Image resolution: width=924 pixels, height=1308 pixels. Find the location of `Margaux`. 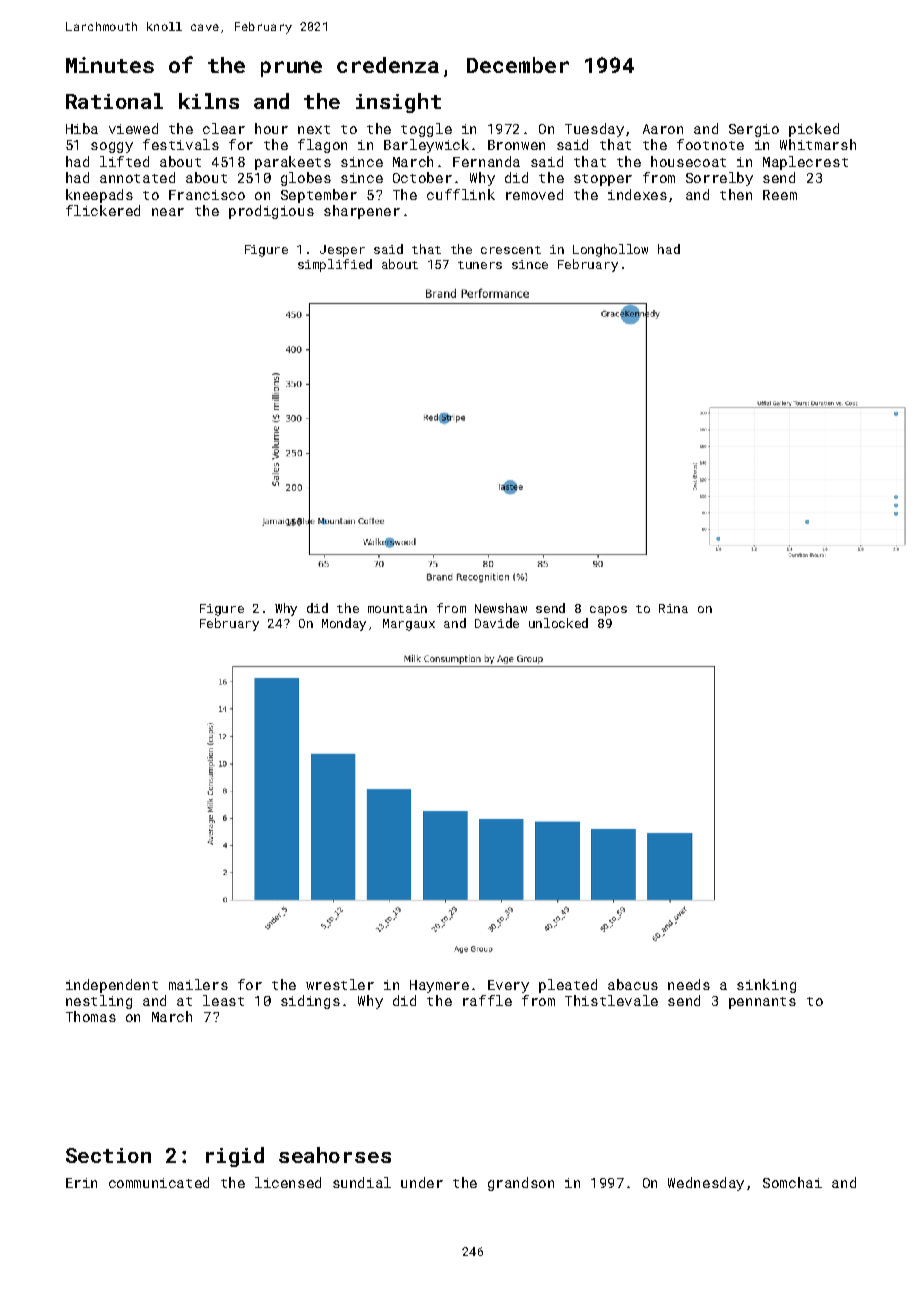

Margaux is located at coordinates (409, 625).
